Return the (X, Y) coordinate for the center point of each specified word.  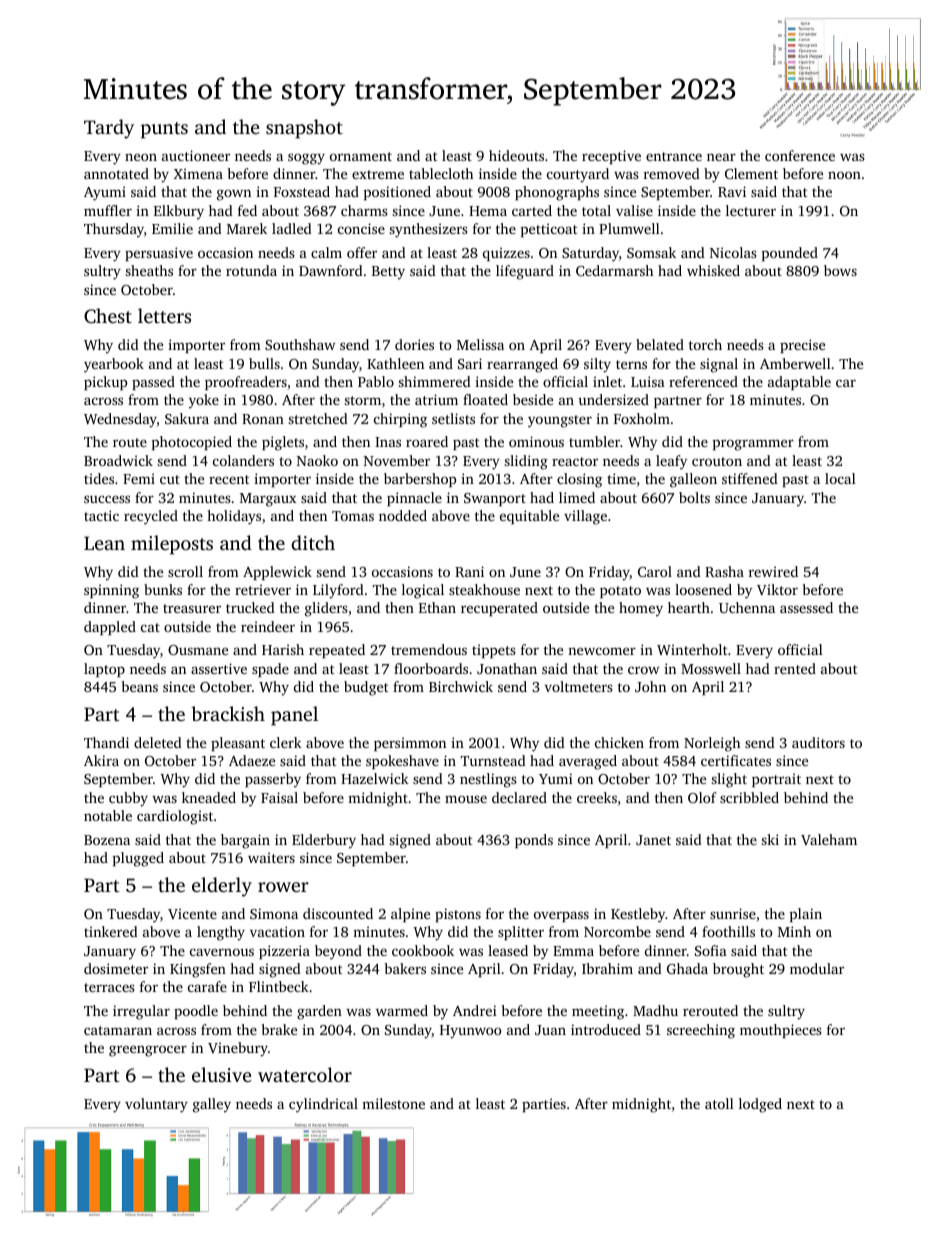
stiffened (750, 478)
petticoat (549, 230)
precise (802, 346)
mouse (466, 799)
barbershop (420, 480)
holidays (234, 517)
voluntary (156, 1105)
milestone (393, 1103)
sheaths (149, 270)
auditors (818, 742)
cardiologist (175, 817)
